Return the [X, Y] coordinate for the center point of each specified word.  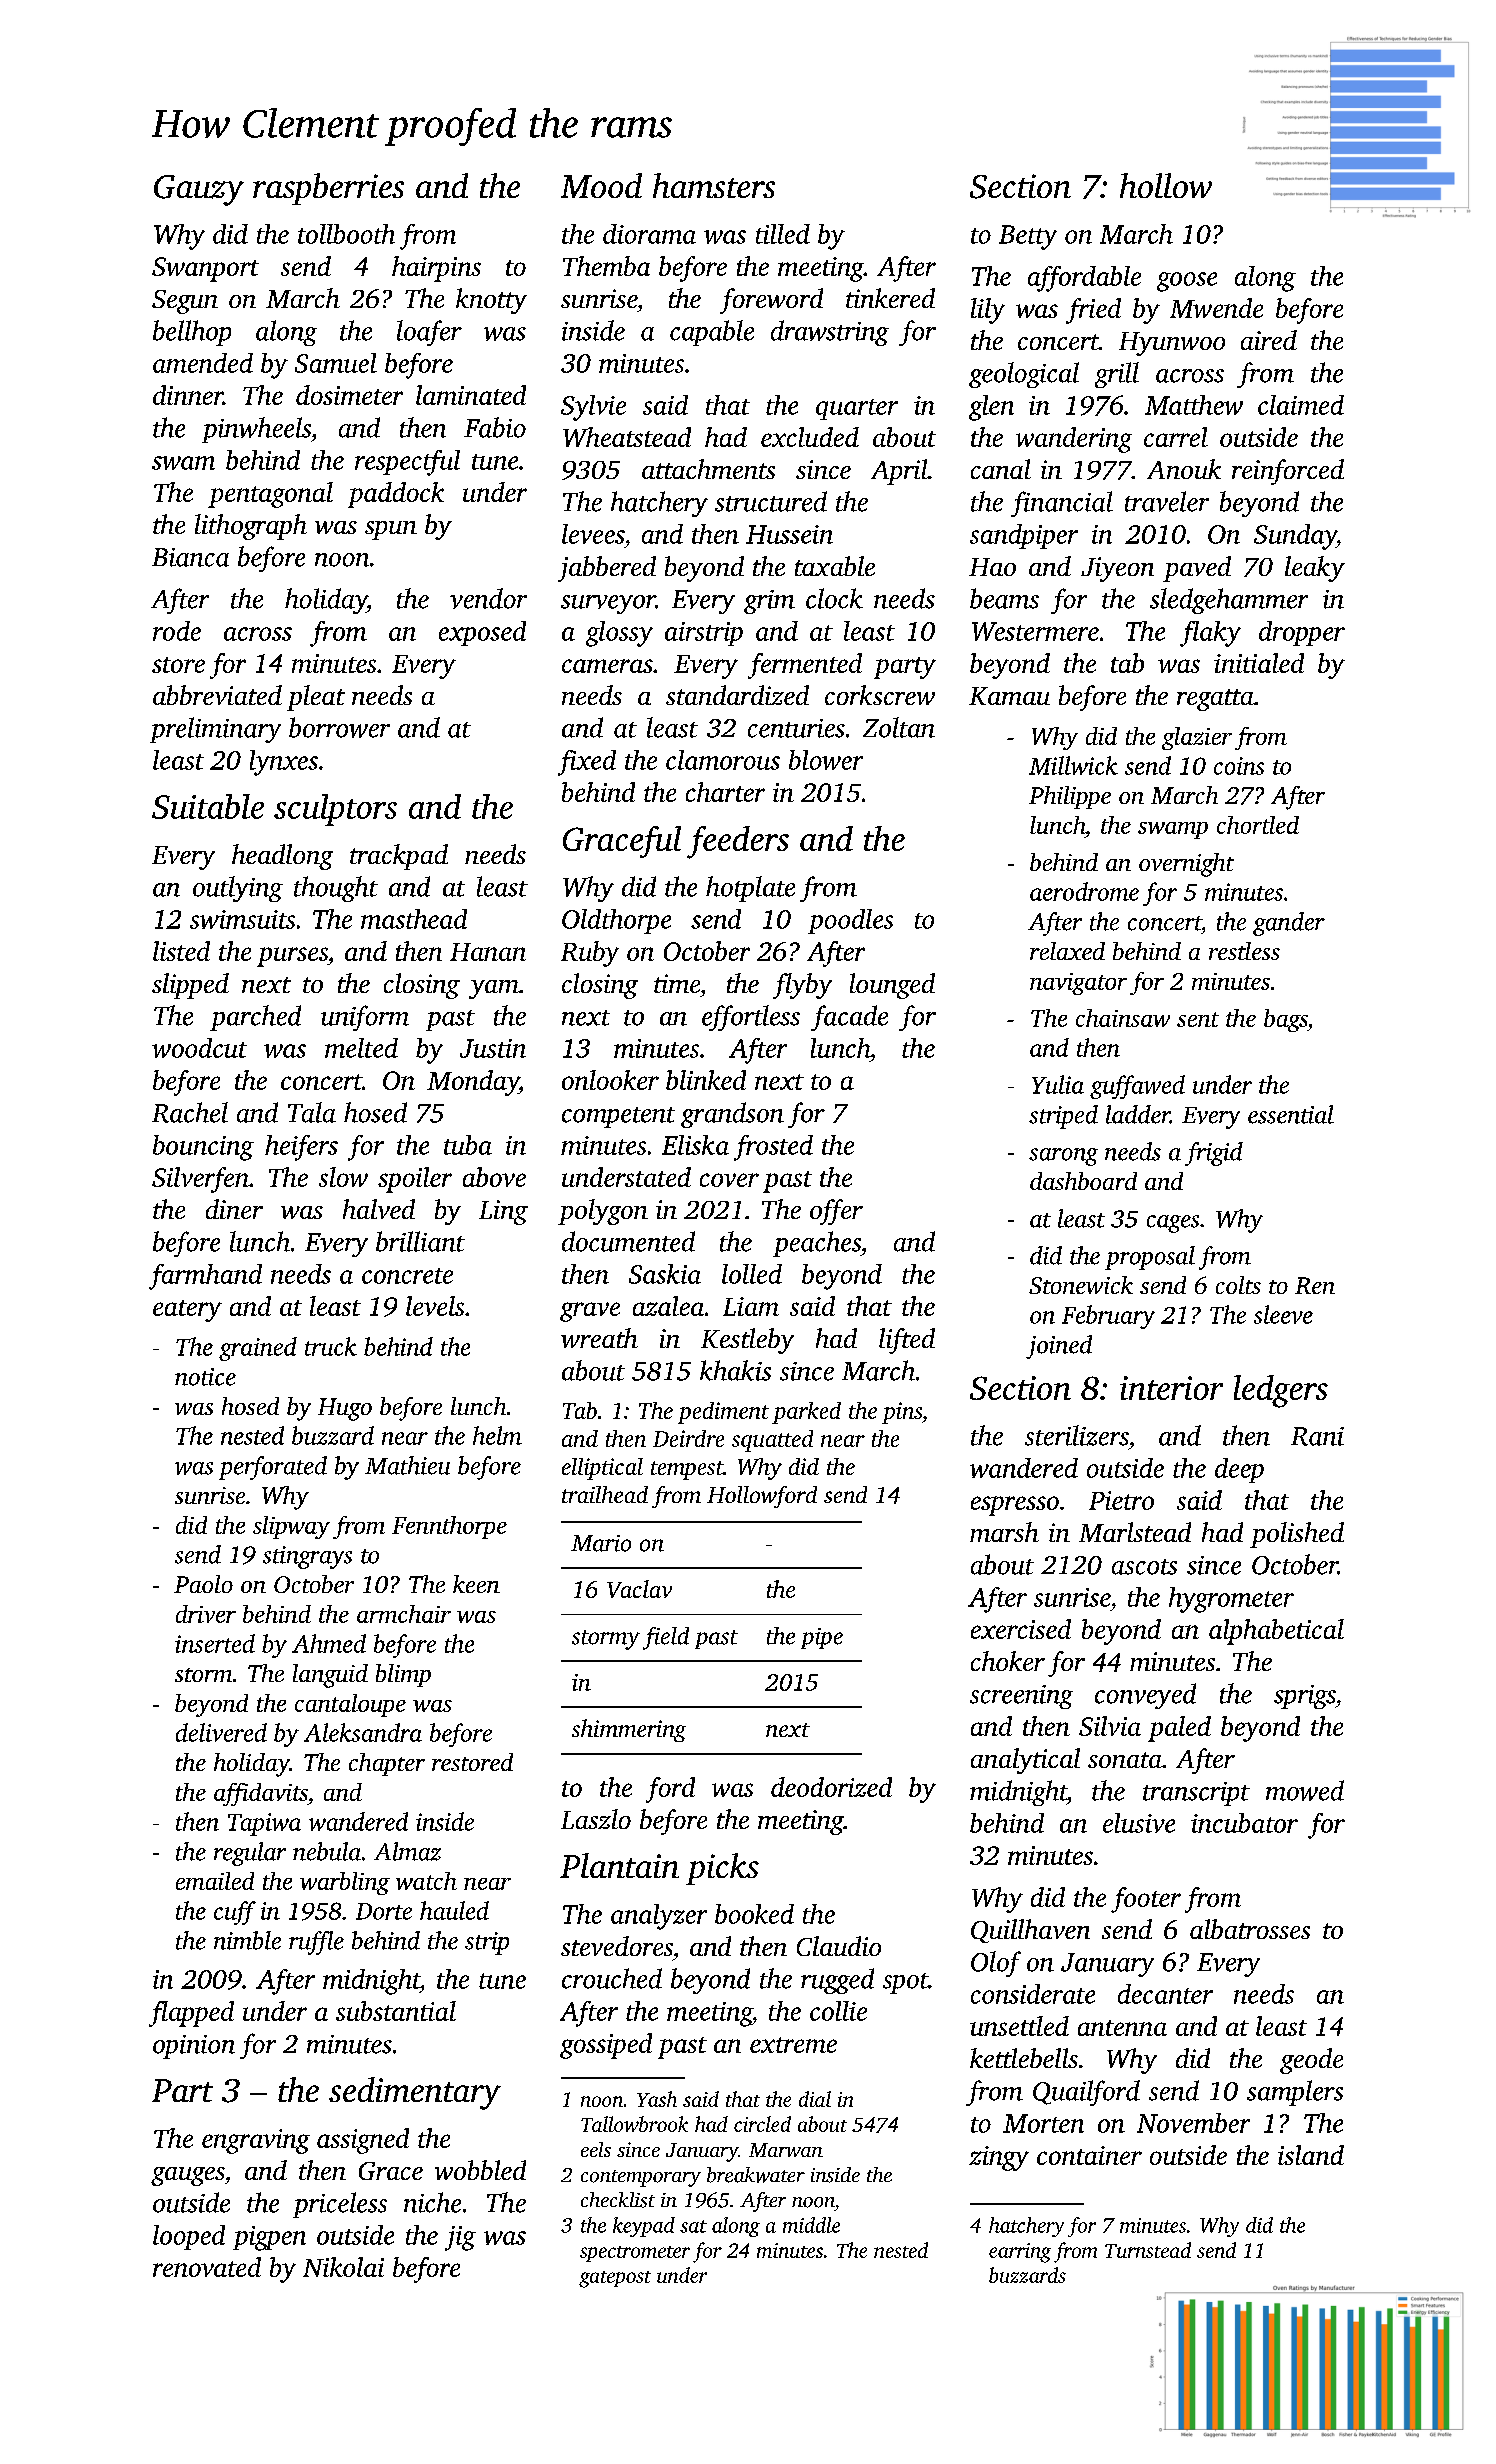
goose [1187, 282]
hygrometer [1231, 1600]
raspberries [328, 189]
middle [811, 2225]
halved [379, 1209]
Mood [601, 185]
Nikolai [343, 2267]
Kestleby [747, 1341]
